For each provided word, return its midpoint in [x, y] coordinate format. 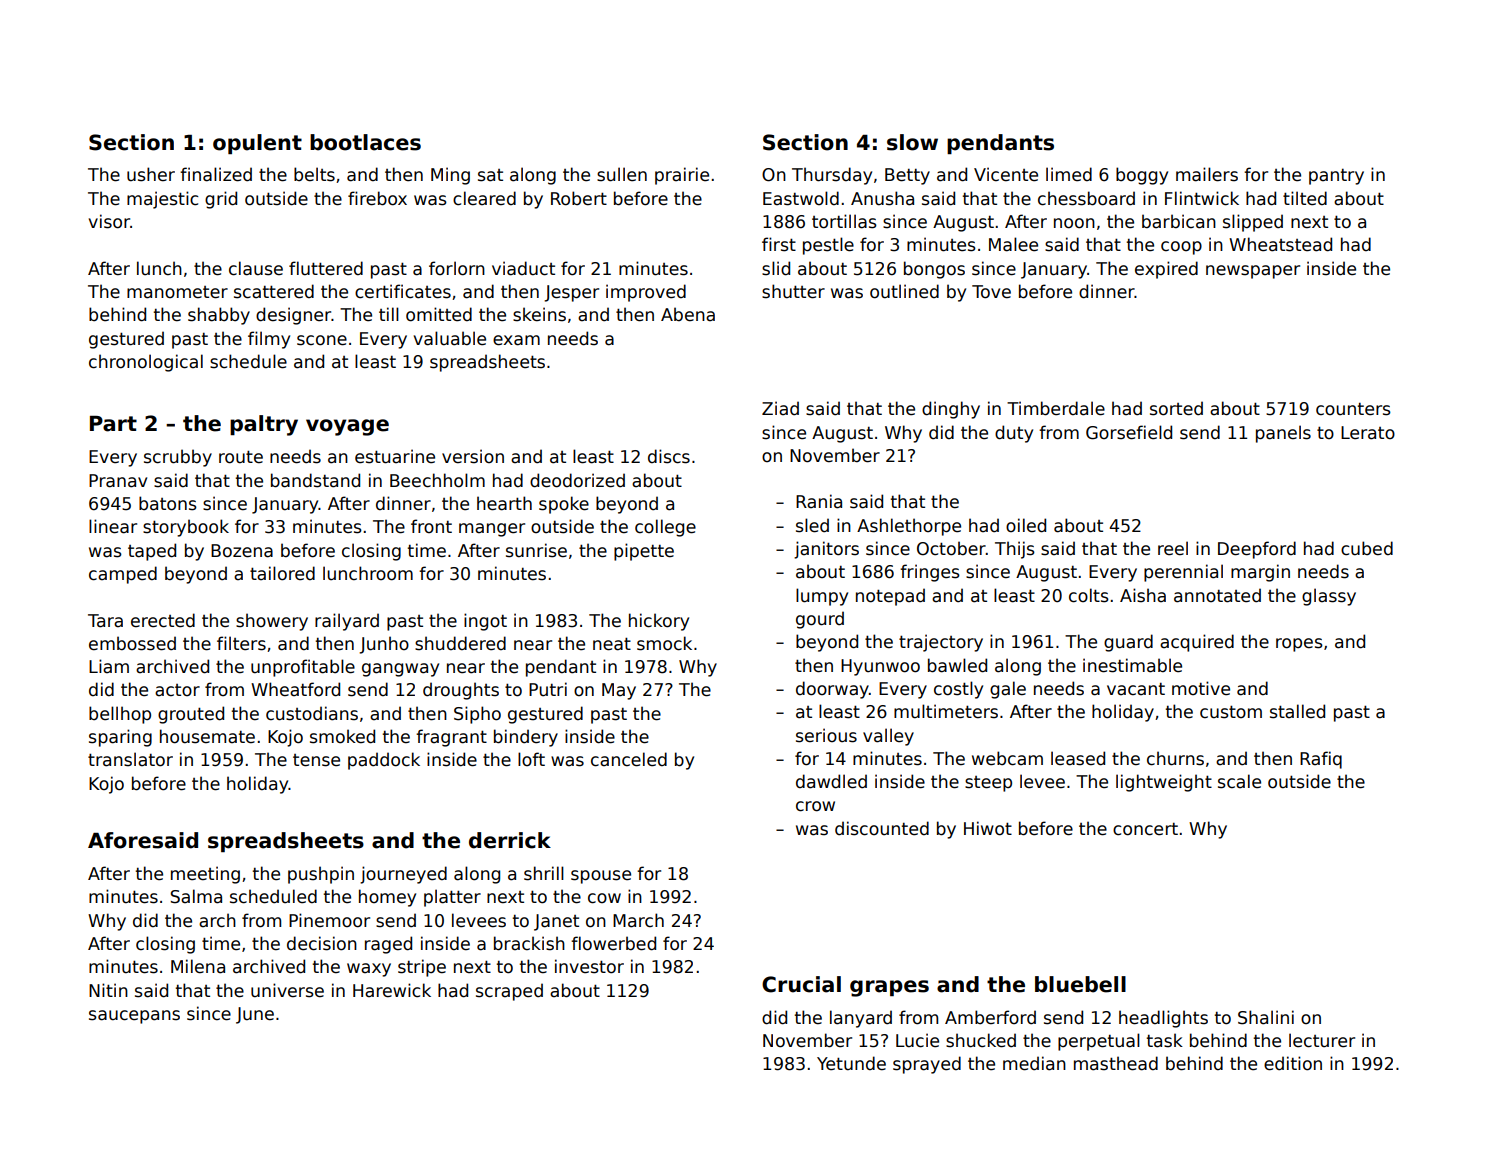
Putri [548, 689]
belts [314, 174]
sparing [120, 738]
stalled [1297, 711]
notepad [890, 597]
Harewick [392, 990]
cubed [1367, 548]
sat [490, 175]
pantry [1336, 177]
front [431, 526]
